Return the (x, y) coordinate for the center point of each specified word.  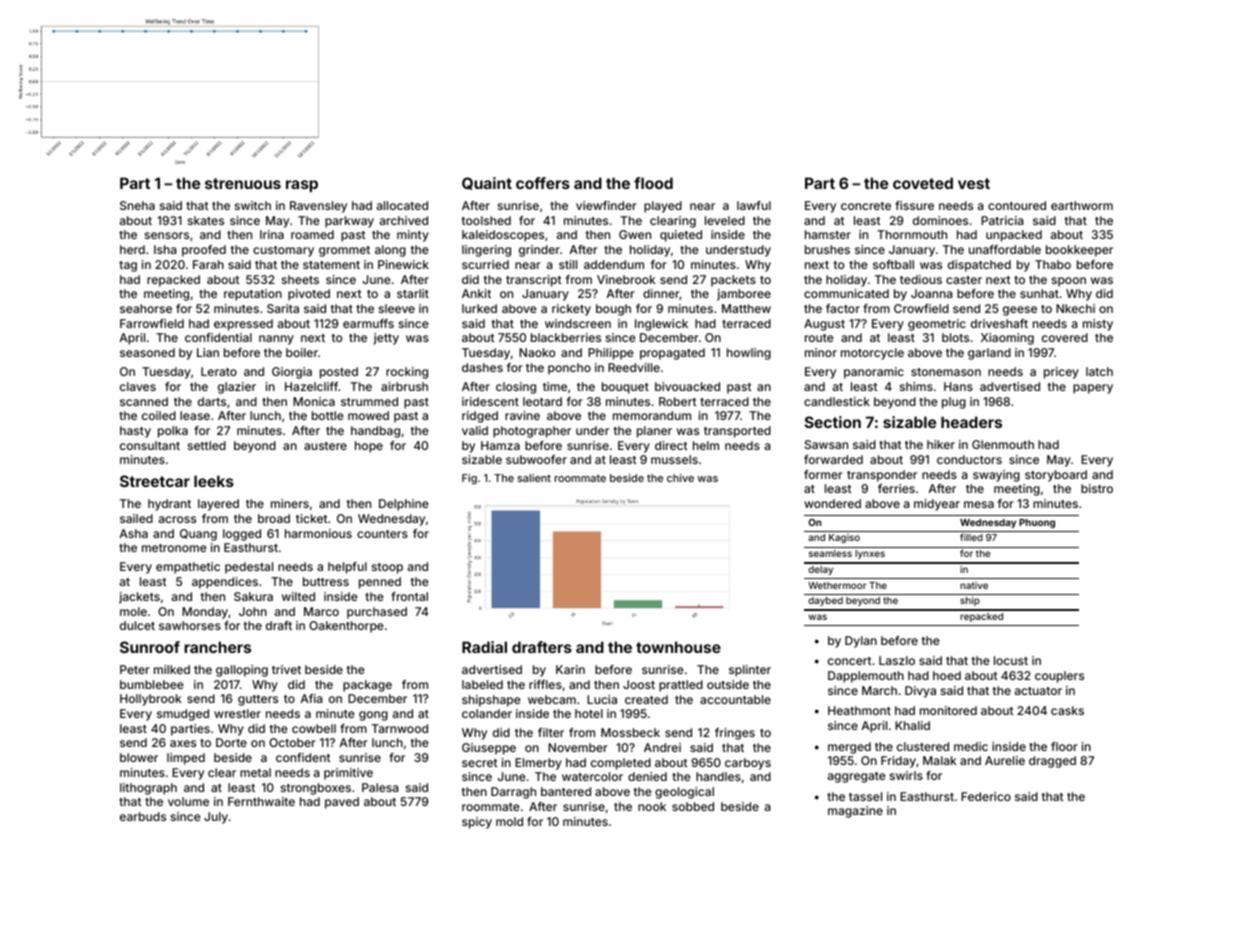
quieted (681, 236)
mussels (674, 459)
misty (1098, 325)
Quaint (487, 183)
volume (188, 801)
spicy (477, 823)
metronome (174, 548)
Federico (986, 796)
